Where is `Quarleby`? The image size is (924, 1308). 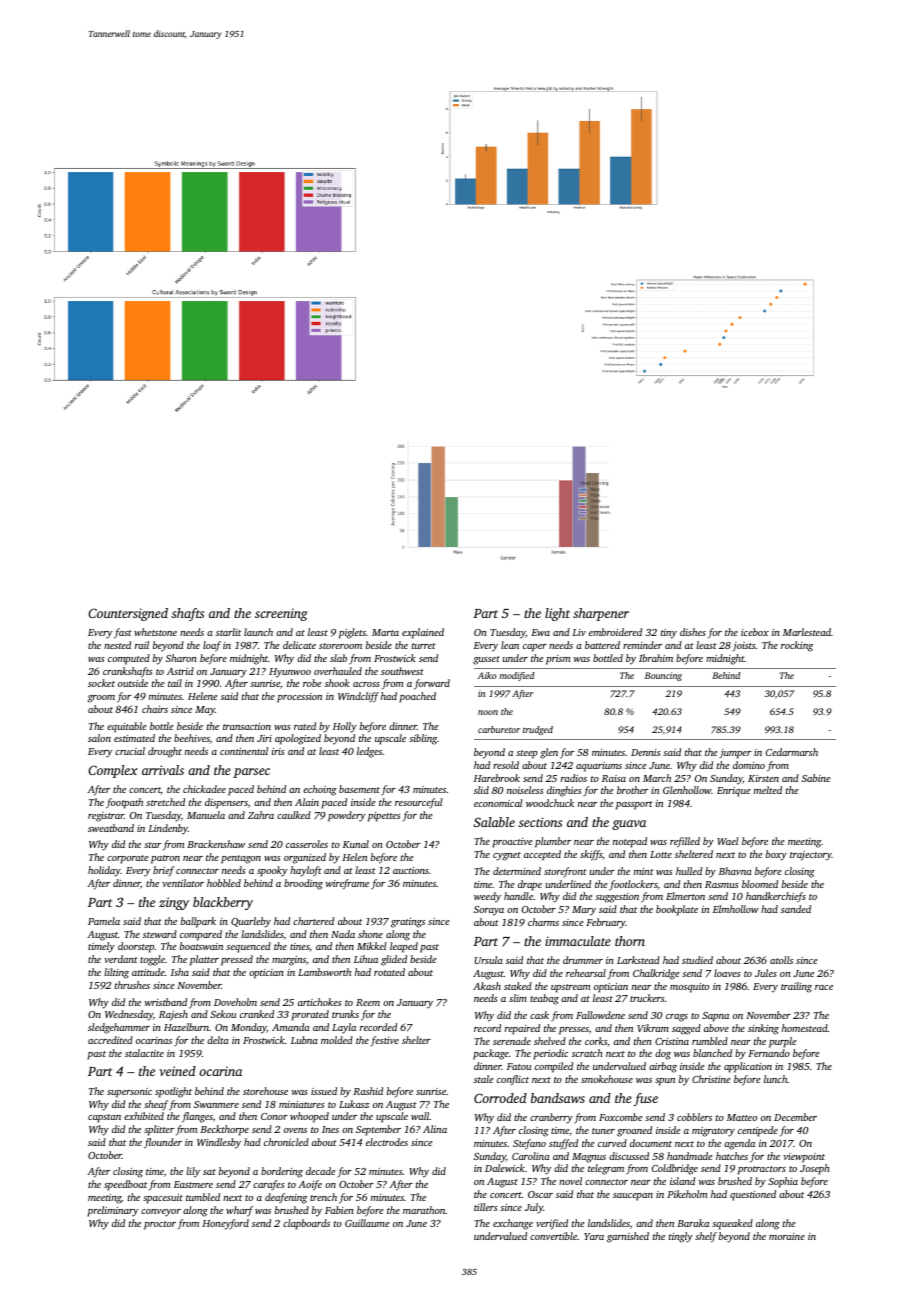 Quarleby is located at coordinates (251, 922).
